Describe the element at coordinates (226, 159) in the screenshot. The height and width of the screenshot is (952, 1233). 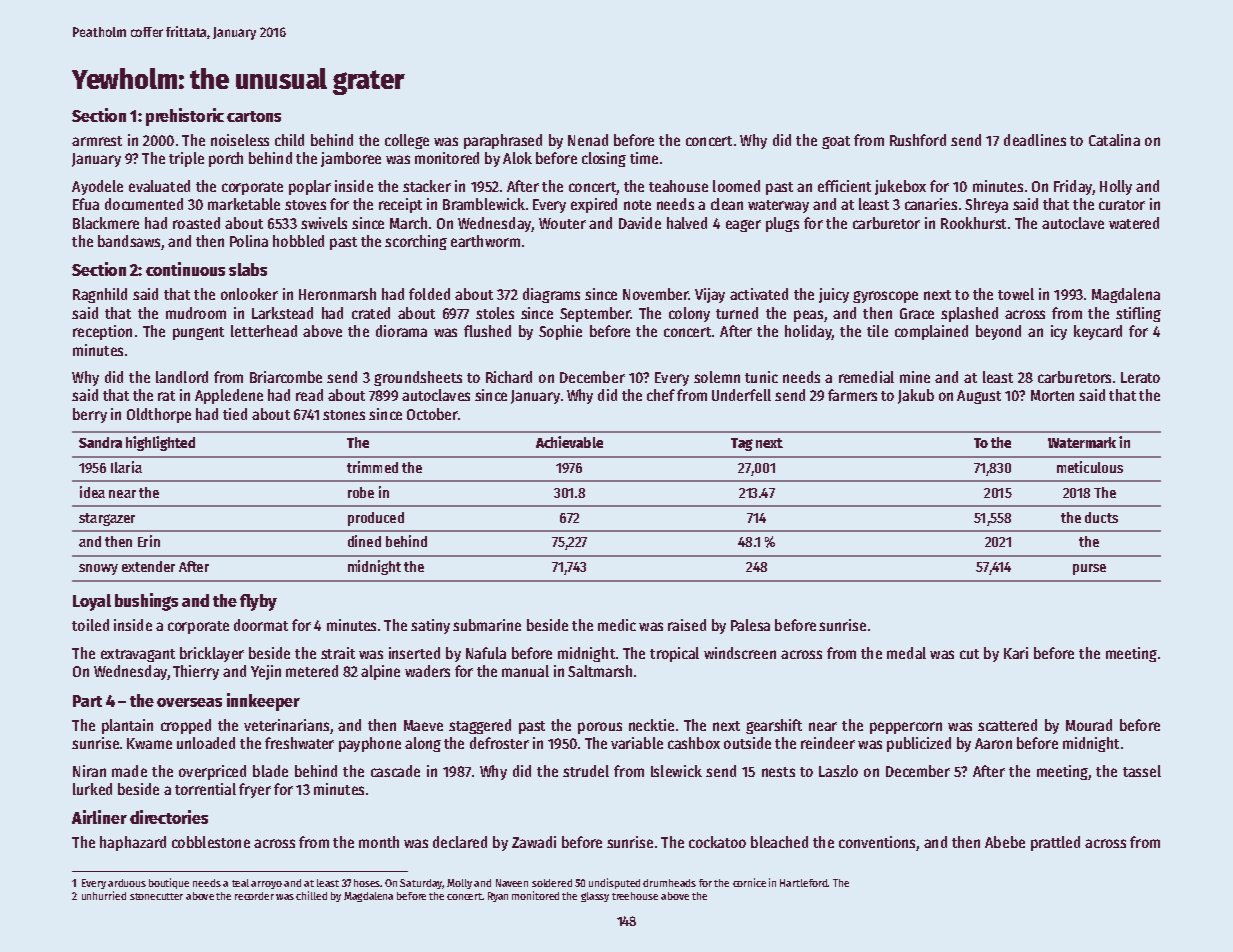
I see `porch` at that location.
